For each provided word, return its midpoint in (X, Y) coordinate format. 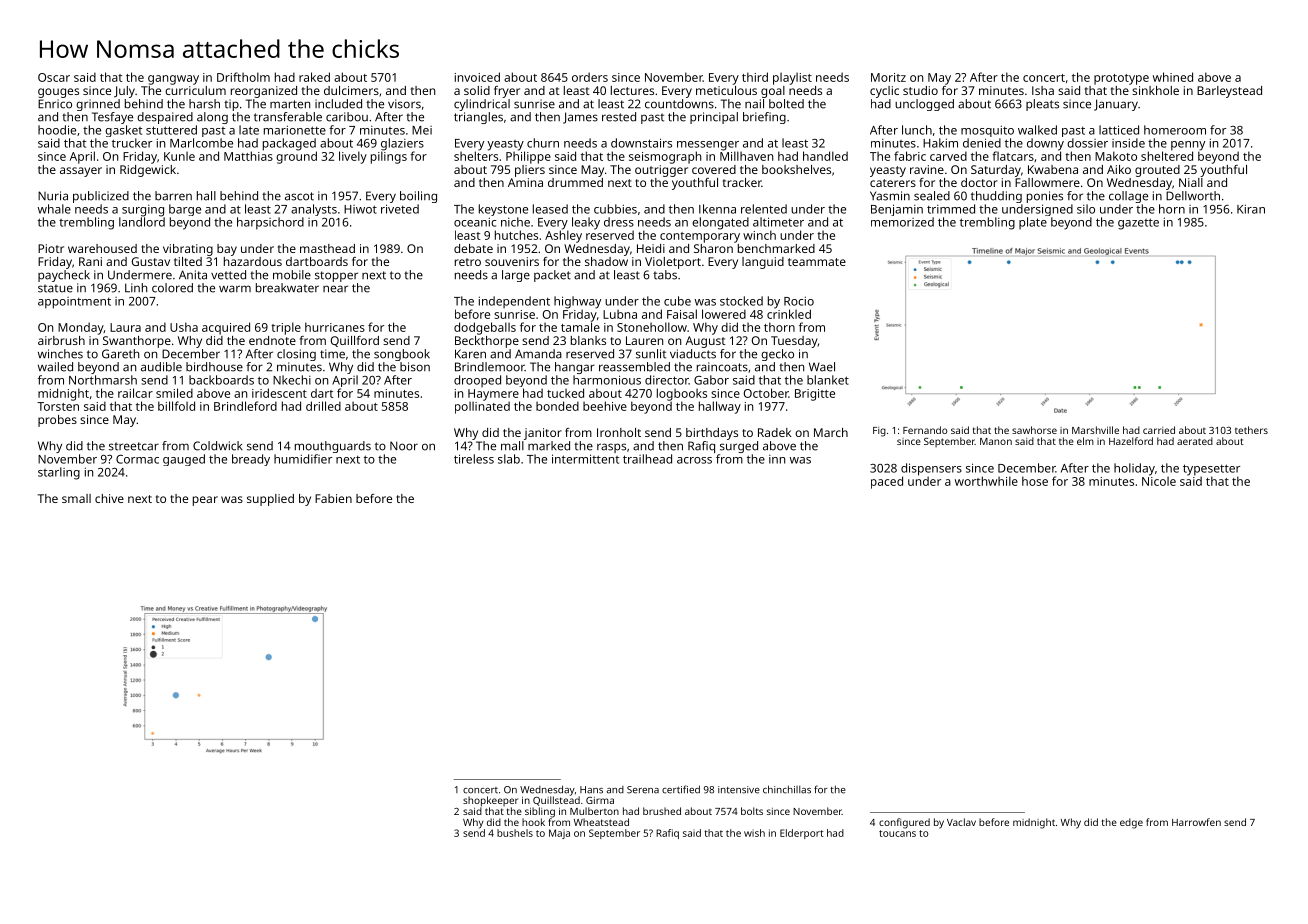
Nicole (1159, 481)
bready (251, 460)
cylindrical (482, 105)
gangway (173, 80)
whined (1173, 77)
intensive (739, 790)
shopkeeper (490, 801)
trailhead (647, 459)
